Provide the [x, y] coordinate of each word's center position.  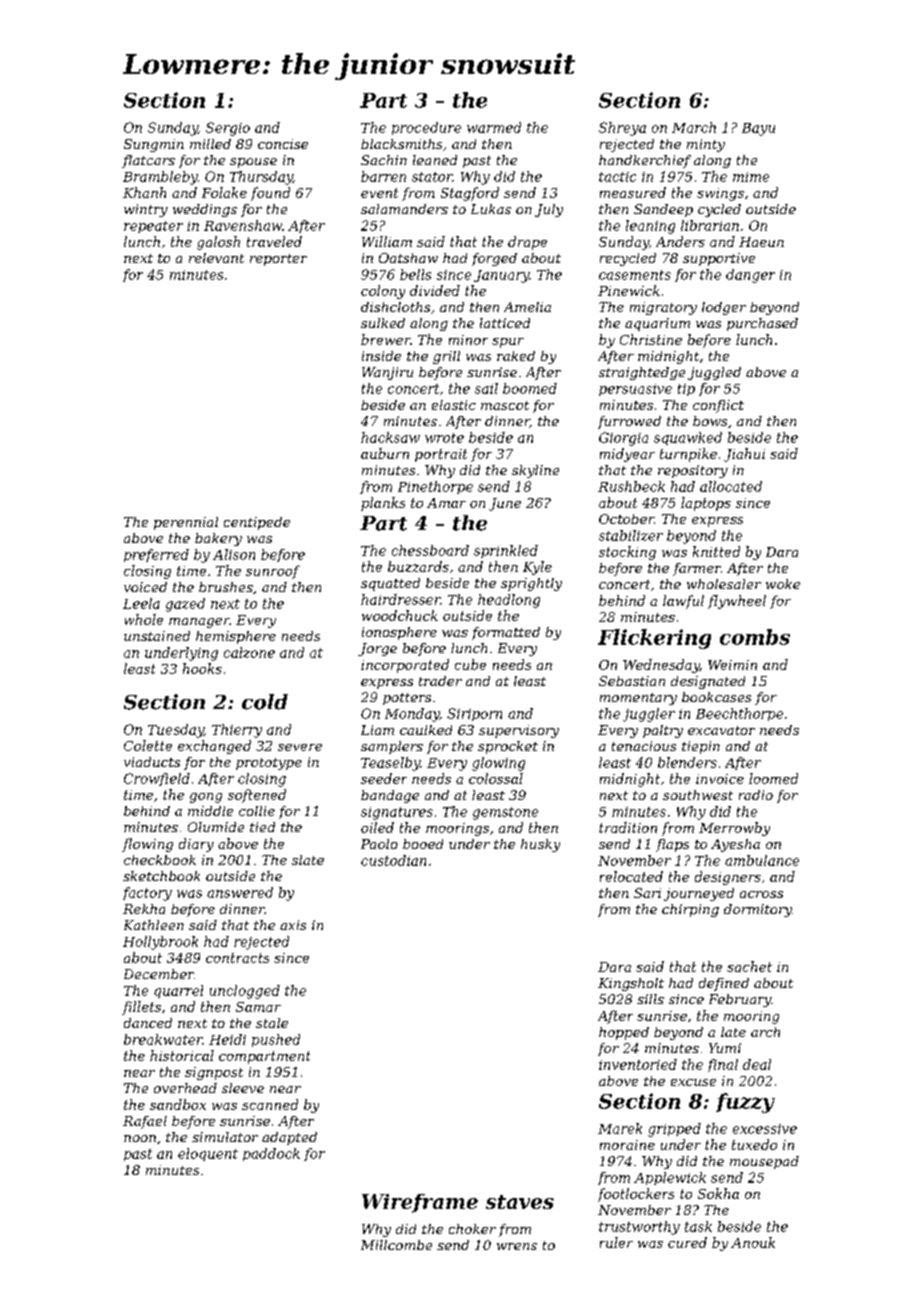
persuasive [635, 390]
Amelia [527, 307]
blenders [687, 762]
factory [147, 894]
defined [724, 984]
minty [706, 145]
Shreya [622, 129]
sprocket [508, 747]
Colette [148, 745]
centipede [257, 523]
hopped [624, 1033]
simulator [225, 1137]
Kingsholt [631, 984]
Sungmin [154, 145]
